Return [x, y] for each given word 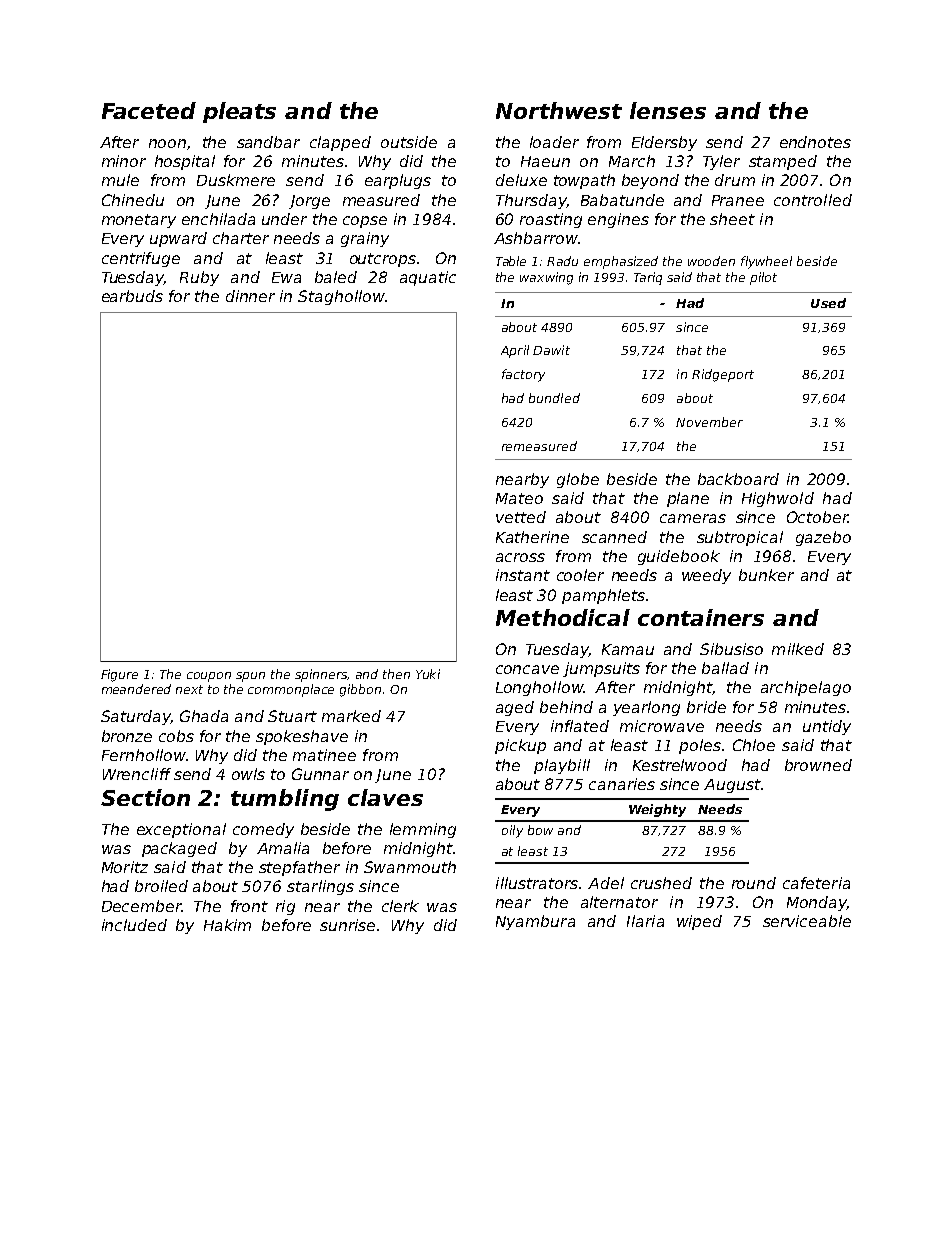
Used [828, 303]
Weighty [657, 810]
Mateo [519, 498]
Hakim [227, 925]
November [709, 422]
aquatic [428, 278]
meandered [136, 689]
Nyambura [535, 922]
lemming [423, 830]
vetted [521, 517]
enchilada [218, 219]
